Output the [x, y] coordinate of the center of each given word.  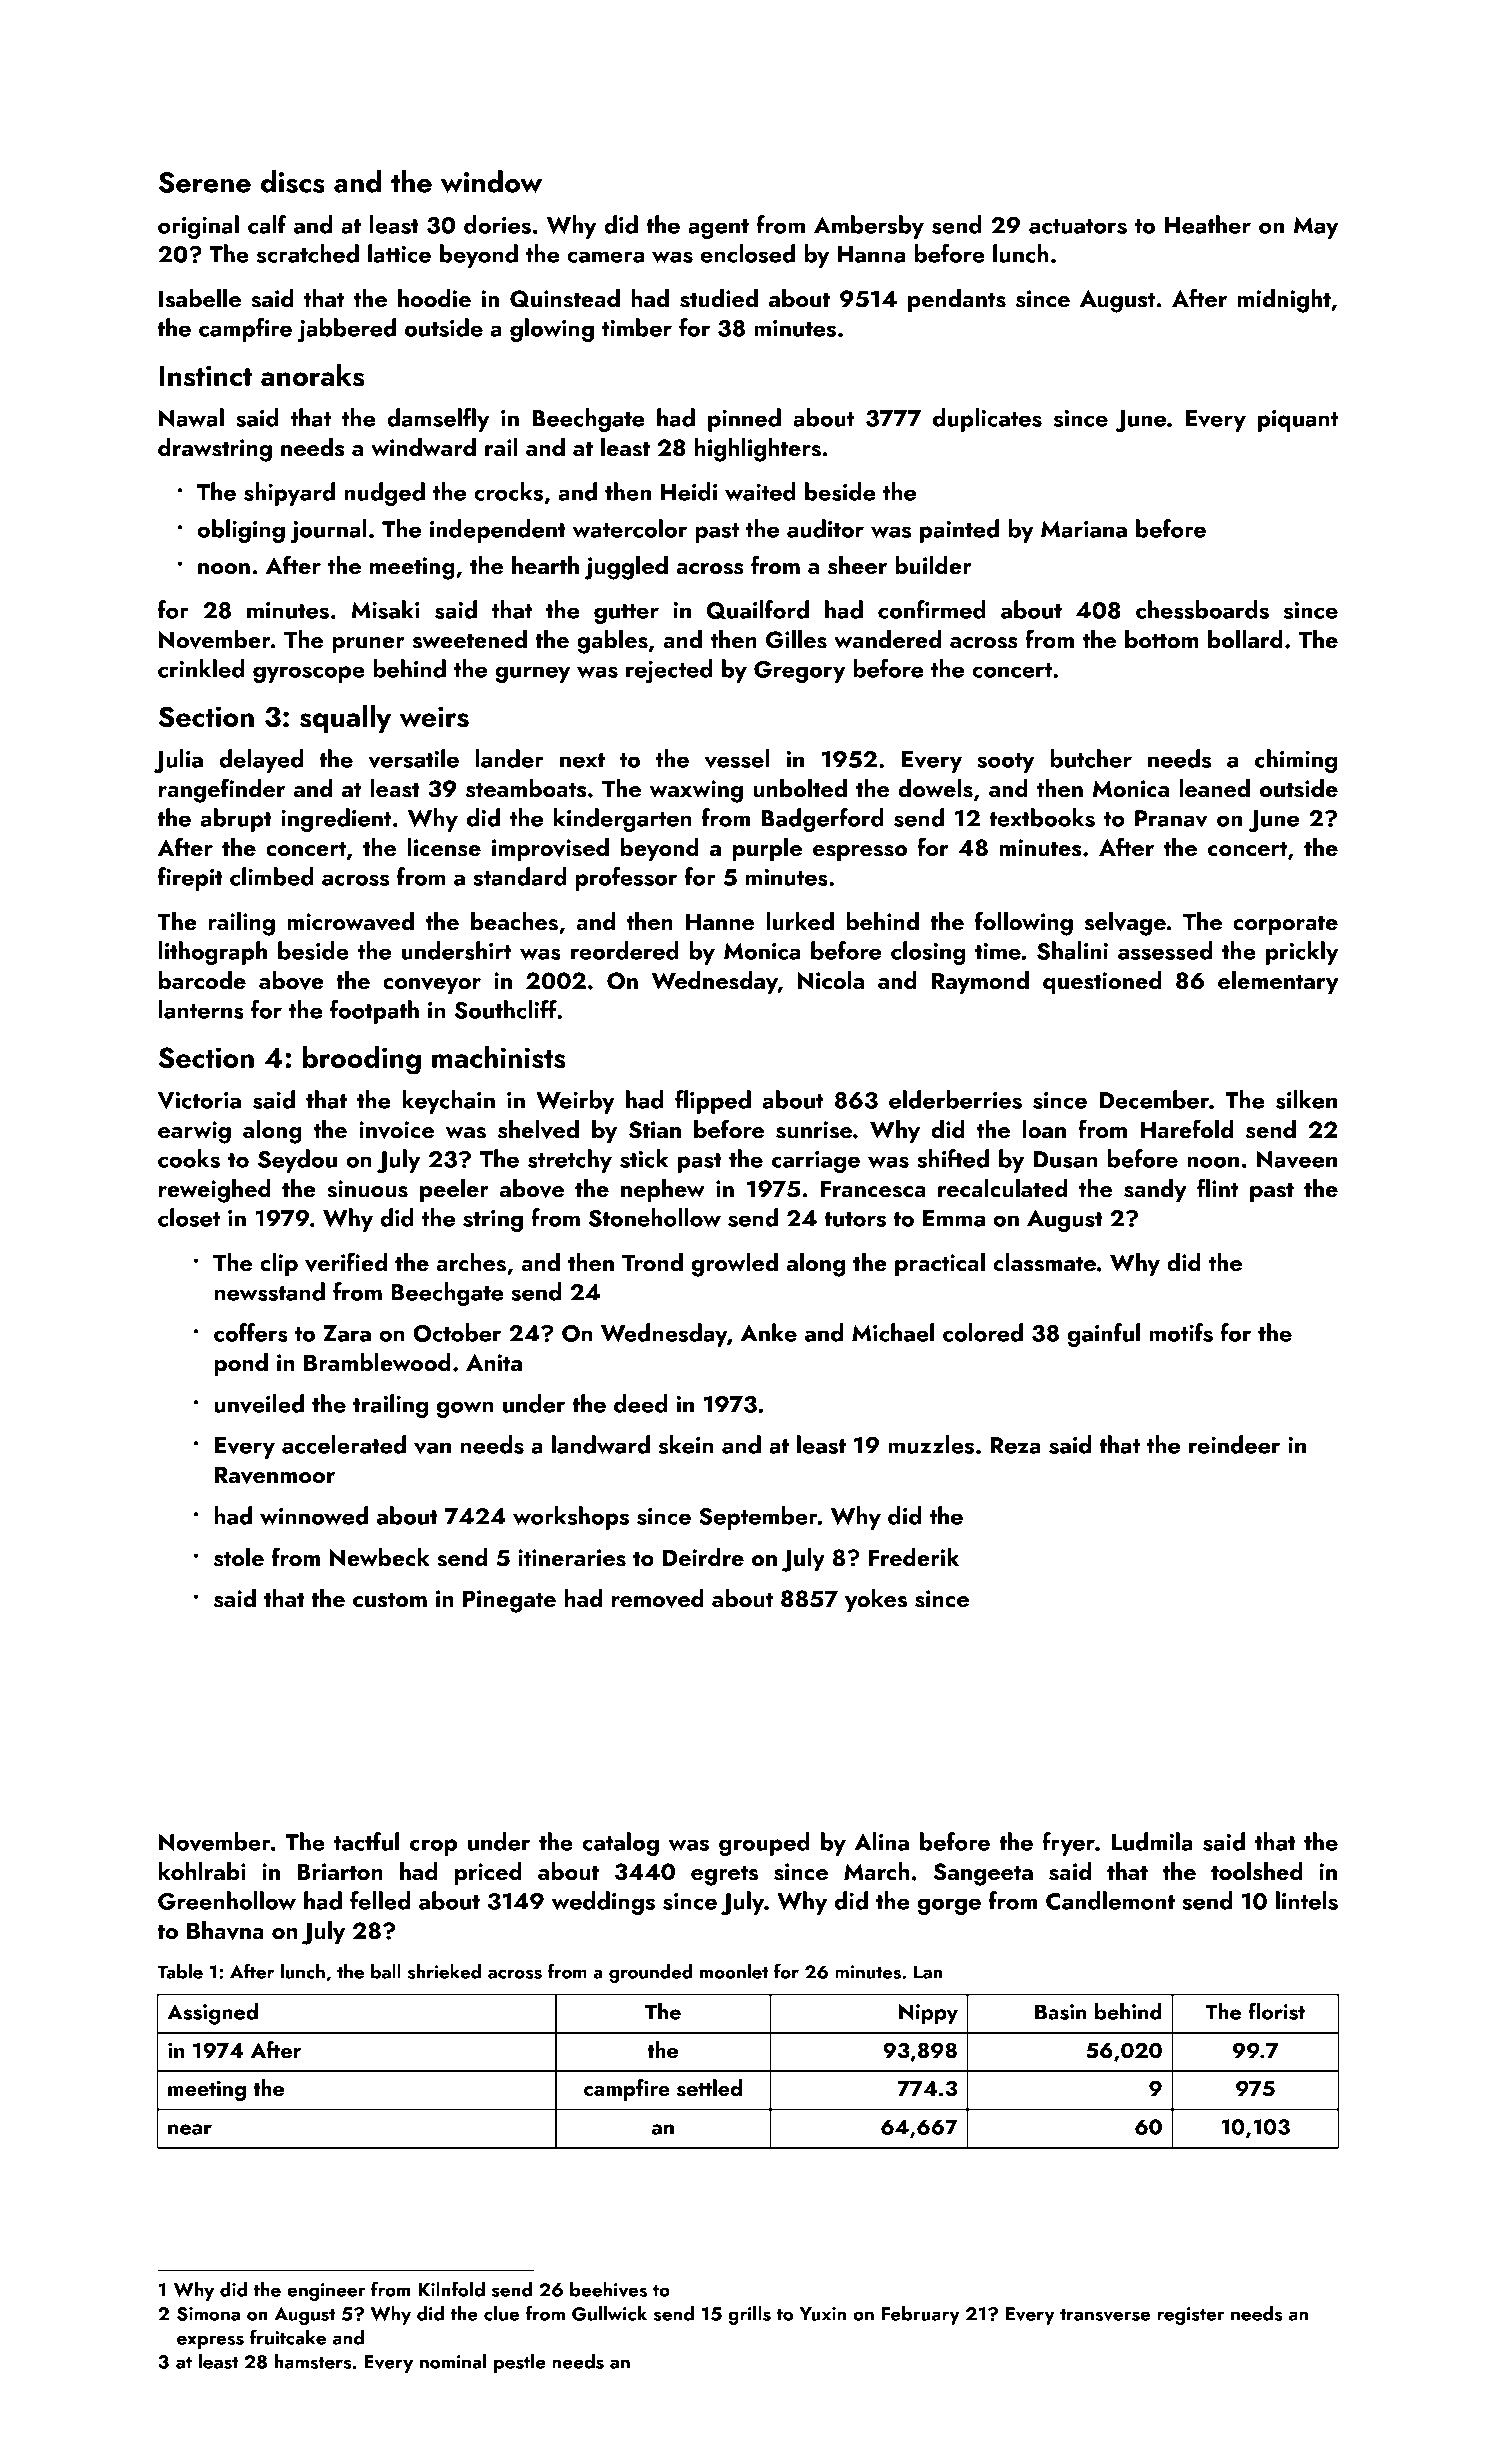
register [1190, 2316]
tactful [366, 1841]
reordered [625, 950]
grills [749, 2315]
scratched [308, 253]
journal [329, 531]
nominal [453, 2361]
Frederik [914, 1557]
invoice [396, 1130]
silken [1306, 1099]
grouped [764, 1844]
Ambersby [869, 227]
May [1316, 228]
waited [760, 491]
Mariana [1084, 529]
